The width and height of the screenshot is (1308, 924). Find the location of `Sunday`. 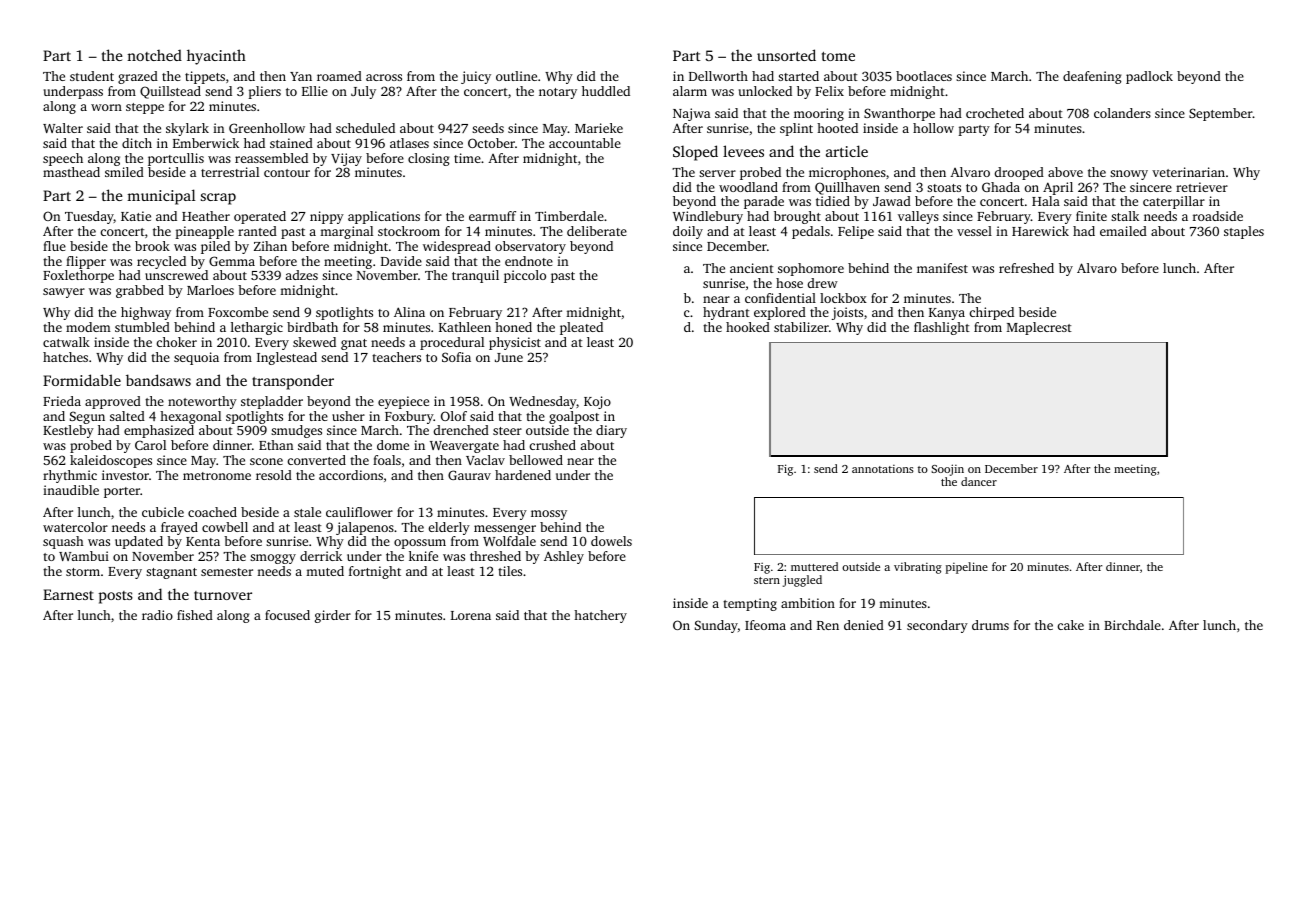

Sunday is located at coordinates (716, 626).
